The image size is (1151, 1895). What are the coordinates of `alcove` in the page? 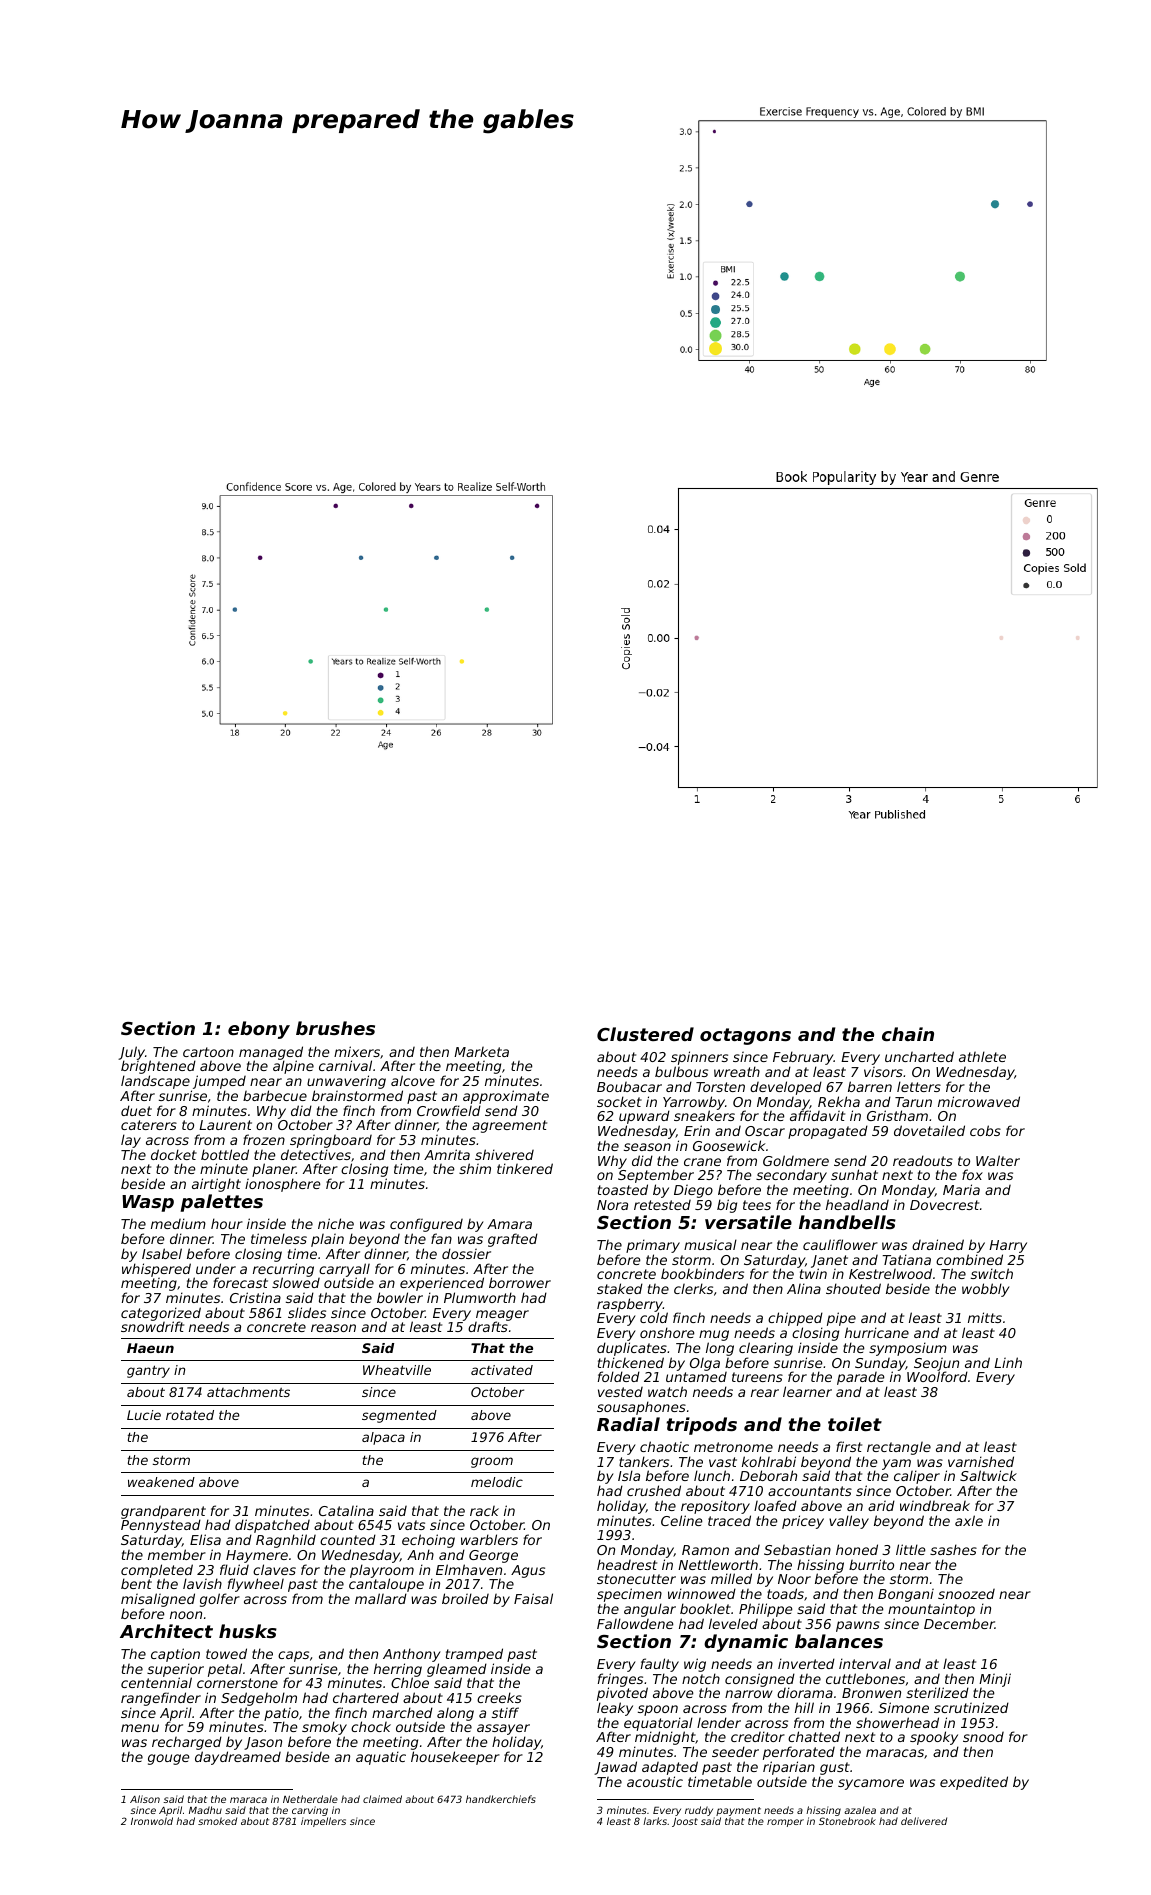 It's located at (413, 1080).
